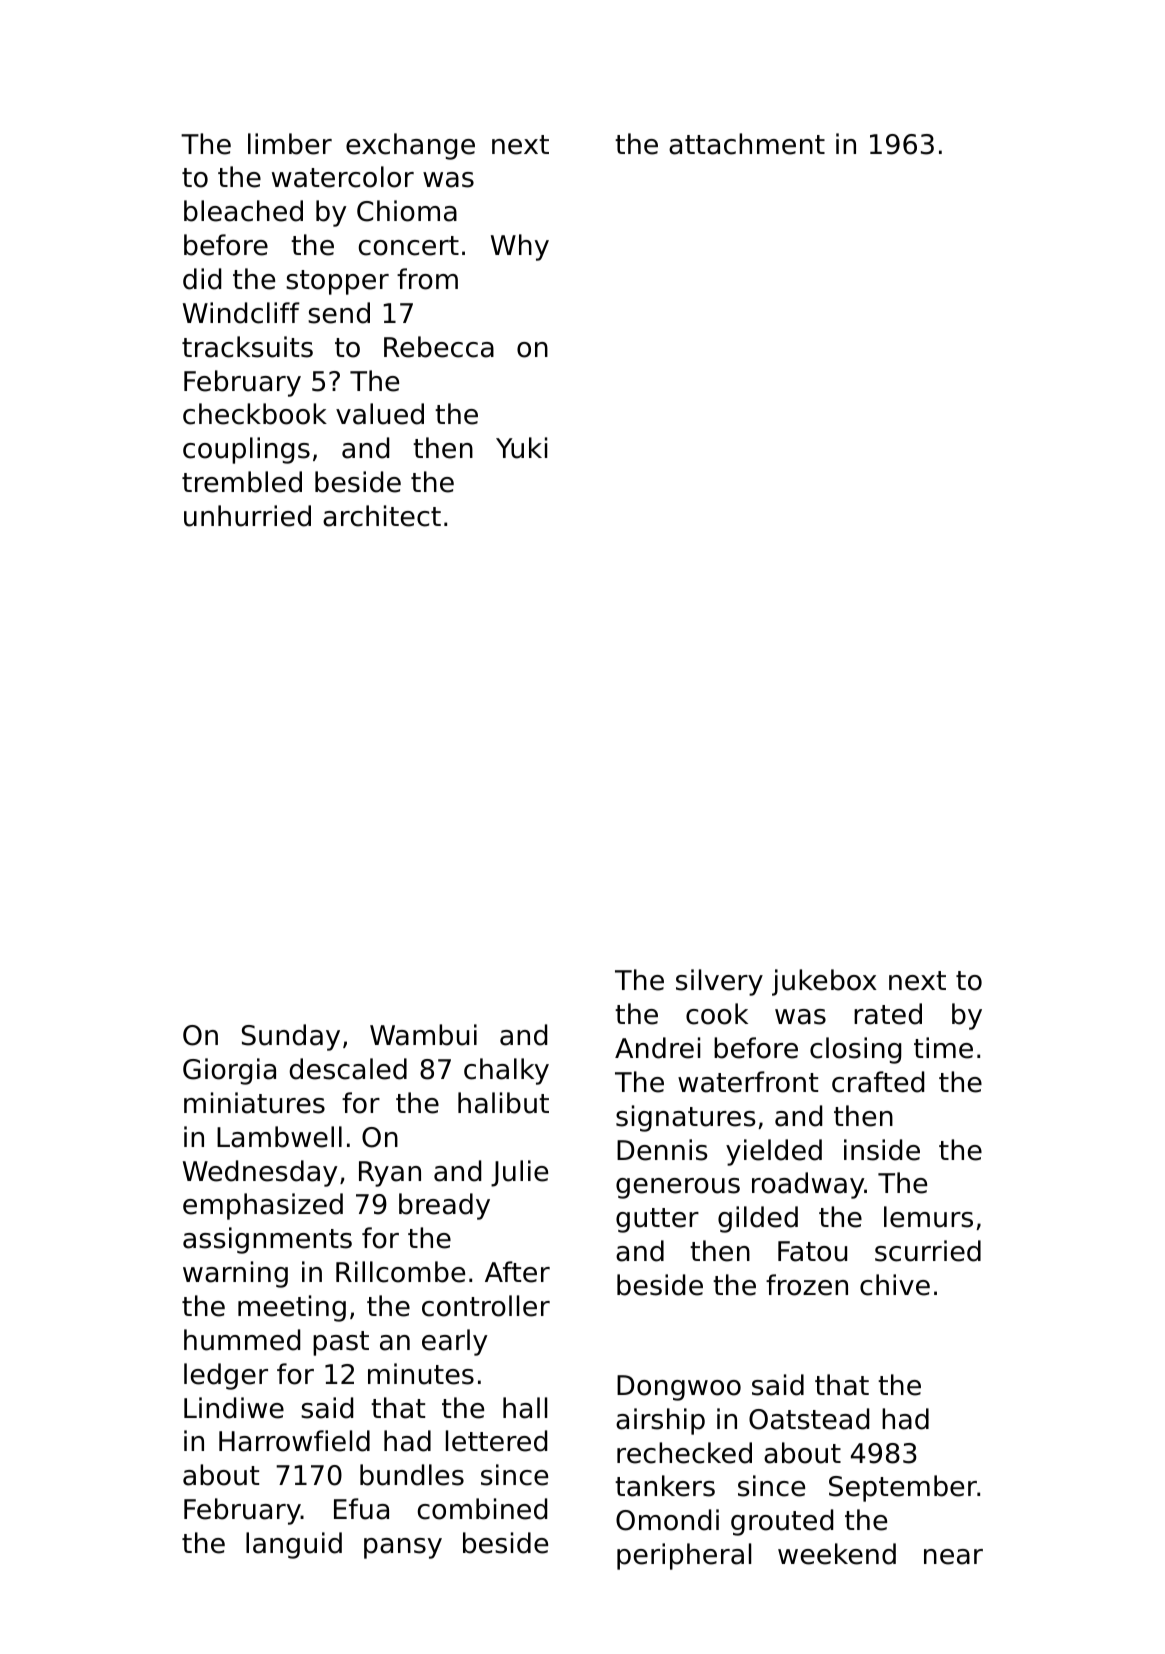 Image resolution: width=1165 pixels, height=1654 pixels. What do you see at coordinates (291, 1037) in the screenshot?
I see `Sunday` at bounding box center [291, 1037].
